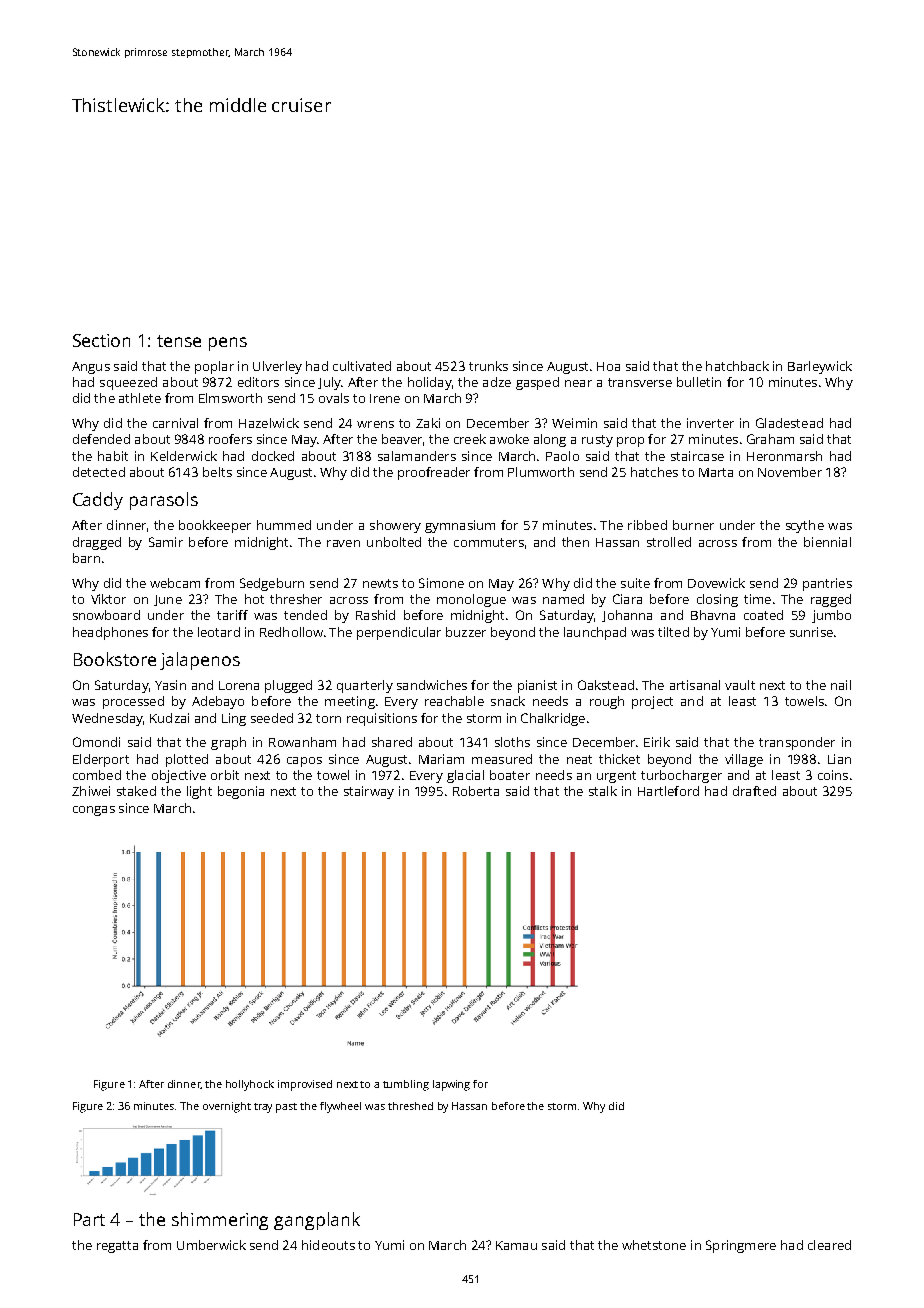 Image resolution: width=924 pixels, height=1308 pixels. What do you see at coordinates (101, 340) in the page?
I see `Section` at bounding box center [101, 340].
